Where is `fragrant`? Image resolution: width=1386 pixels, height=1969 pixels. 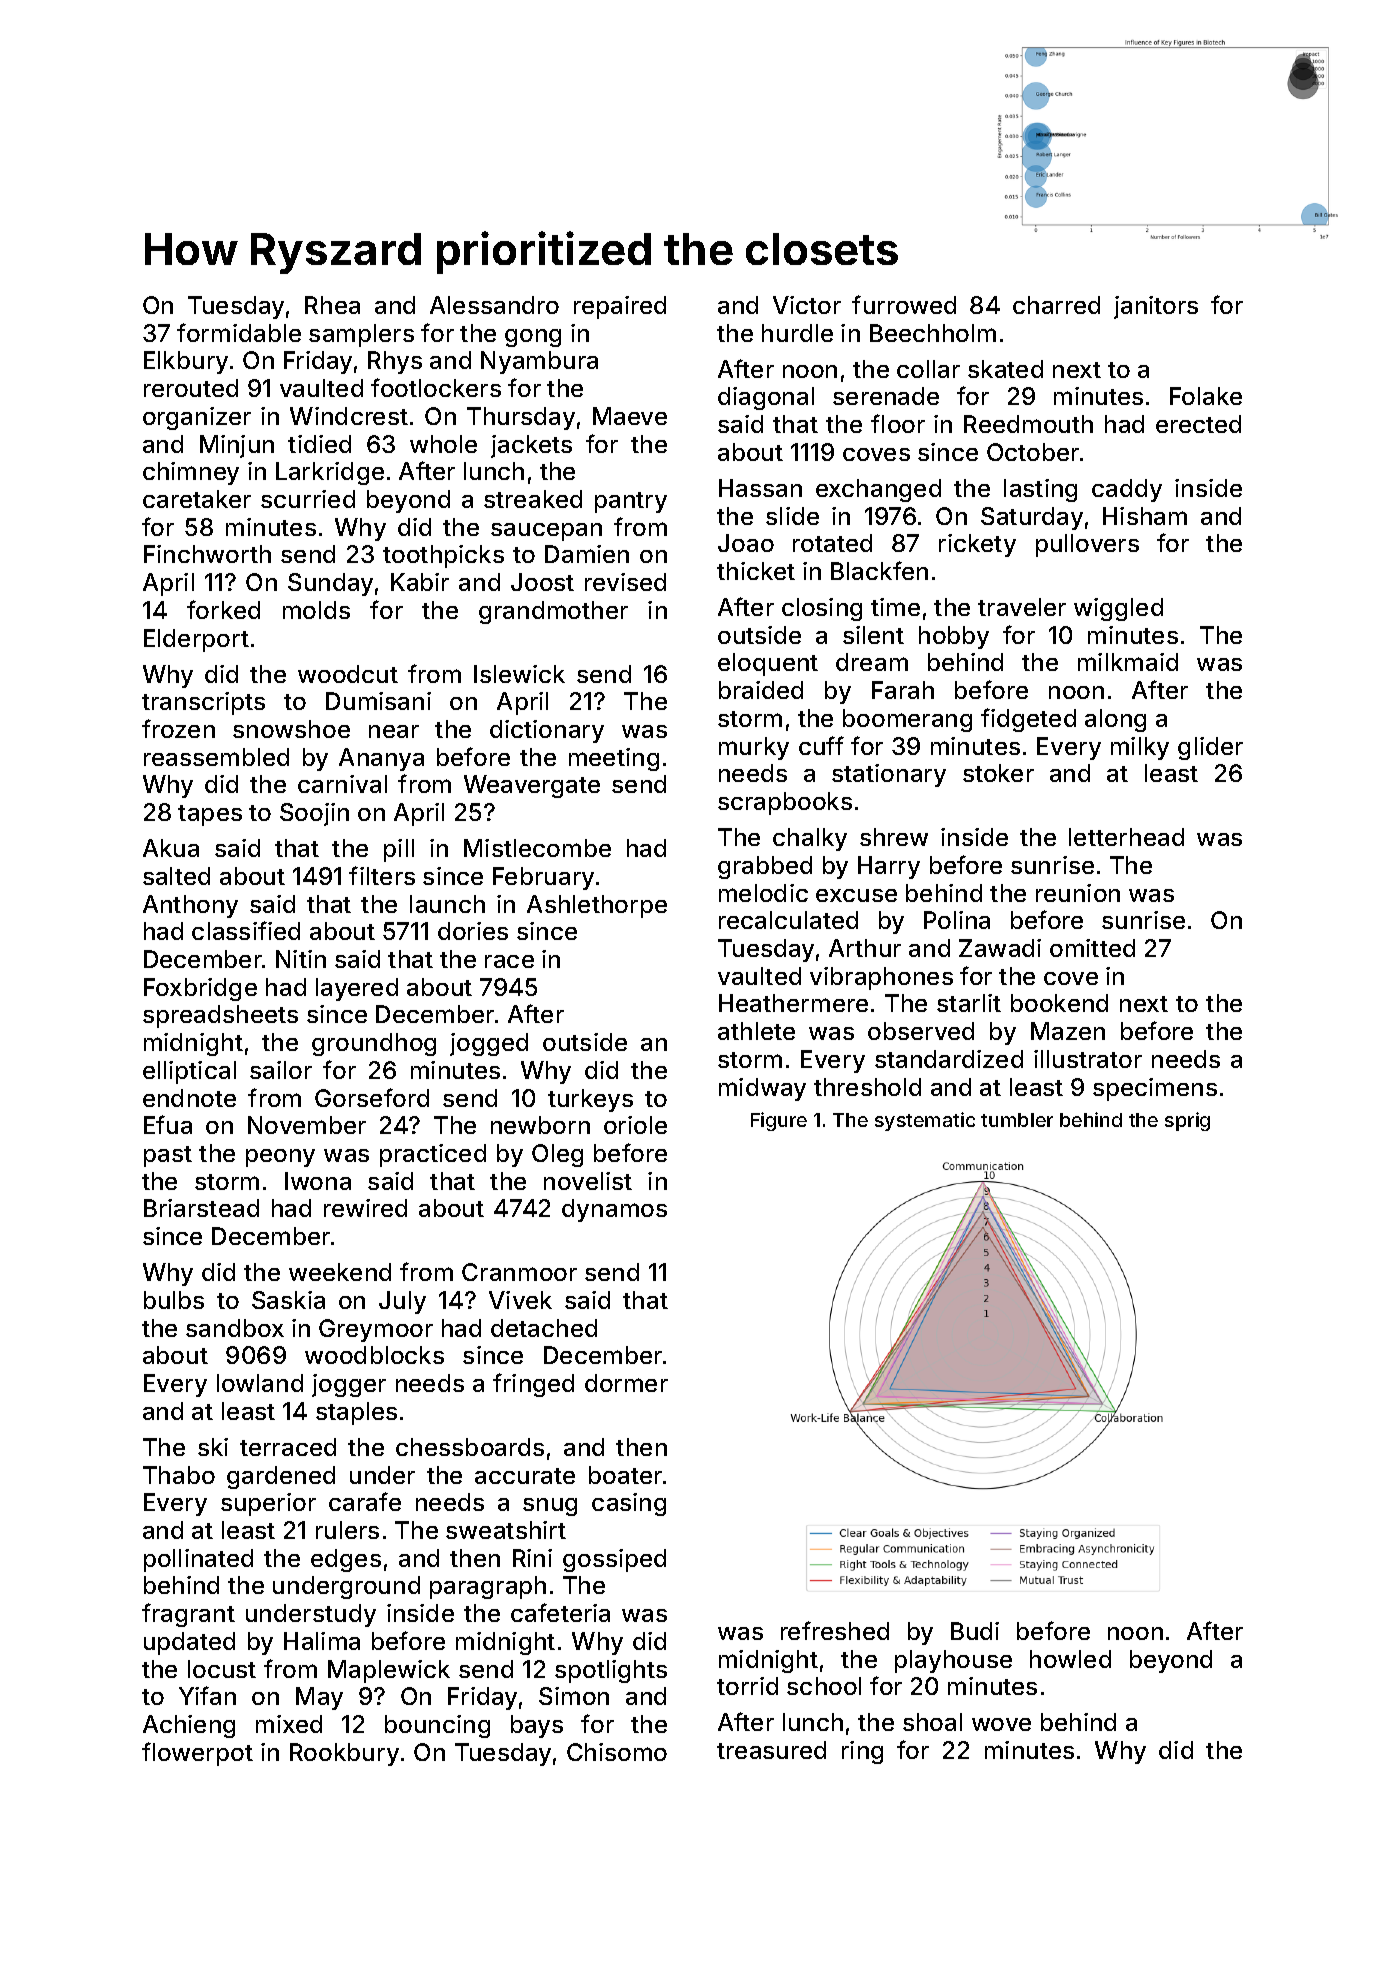 fragrant is located at coordinates (188, 1615).
